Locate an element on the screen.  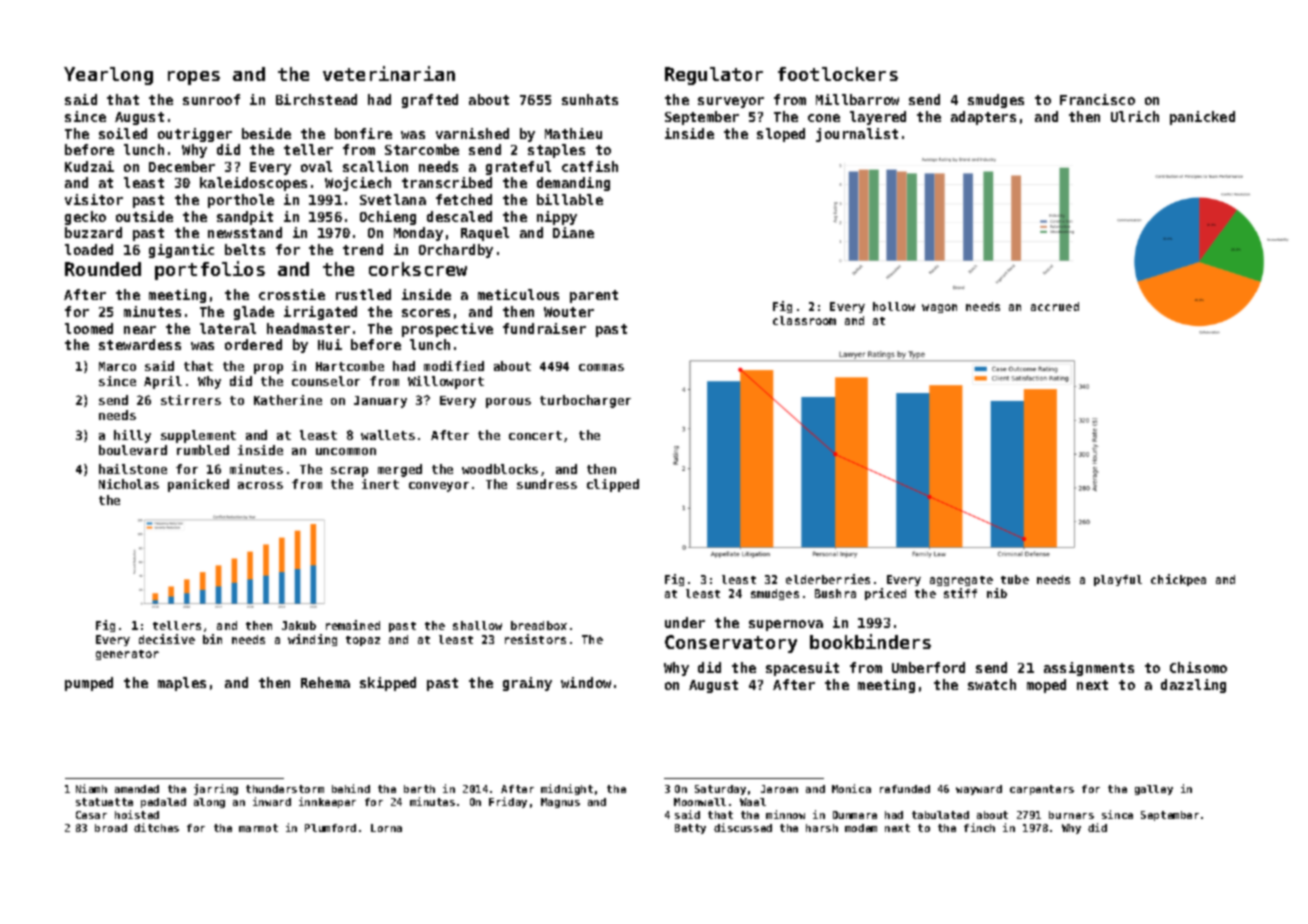
accrued is located at coordinates (1055, 306).
